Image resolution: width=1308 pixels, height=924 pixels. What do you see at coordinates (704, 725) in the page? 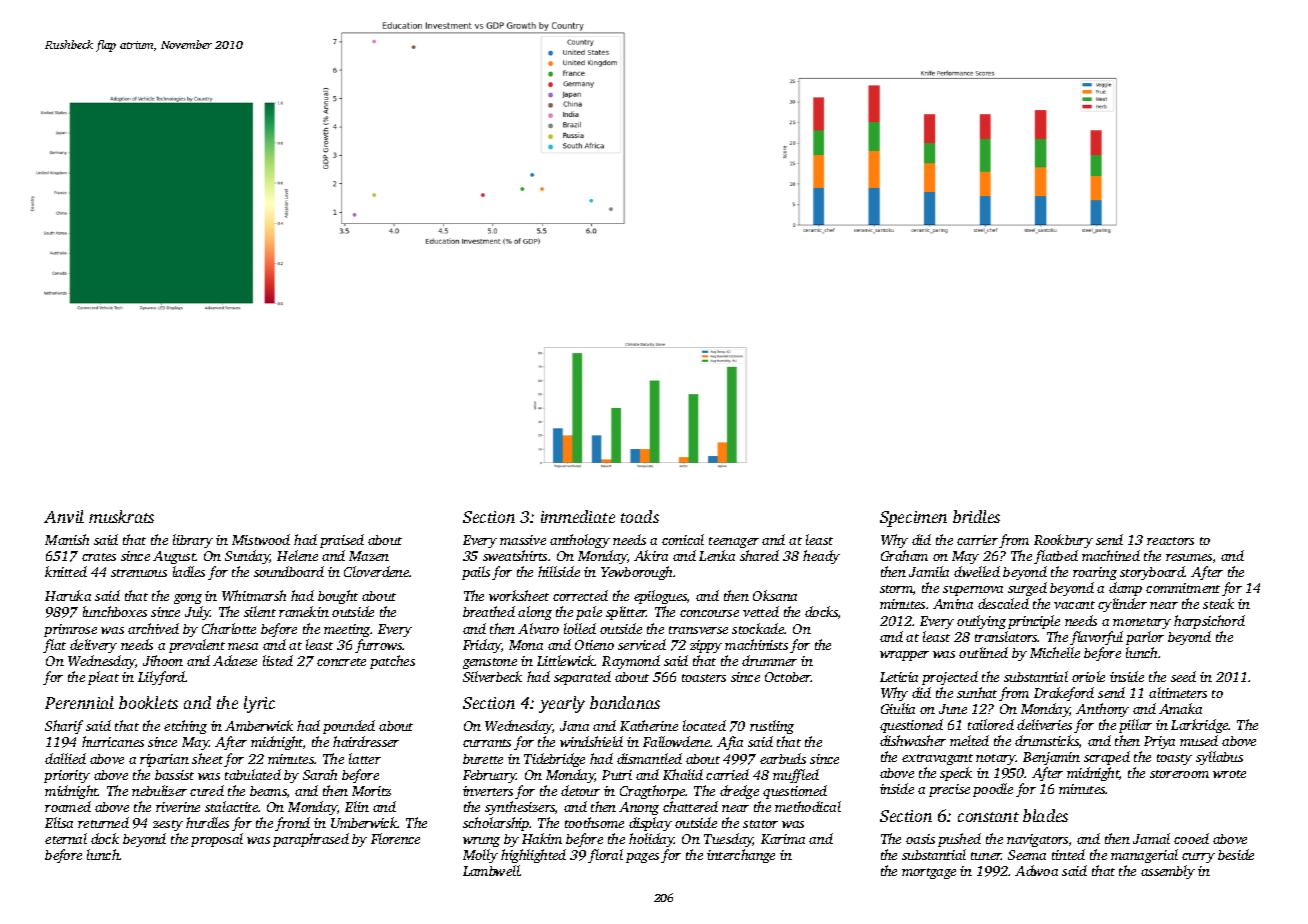
I see `located` at bounding box center [704, 725].
